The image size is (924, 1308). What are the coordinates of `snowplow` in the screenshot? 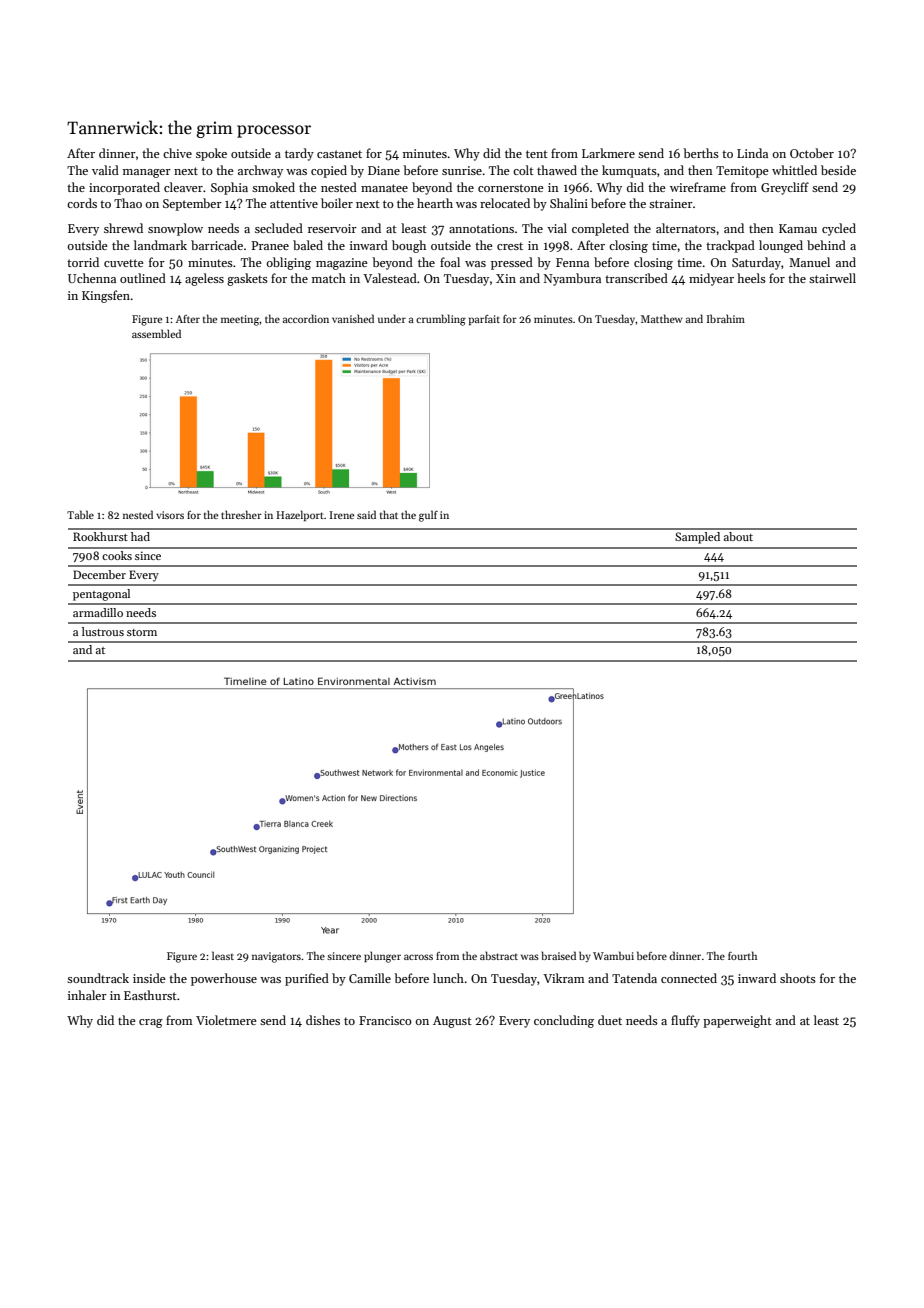 It's located at (175, 229).
